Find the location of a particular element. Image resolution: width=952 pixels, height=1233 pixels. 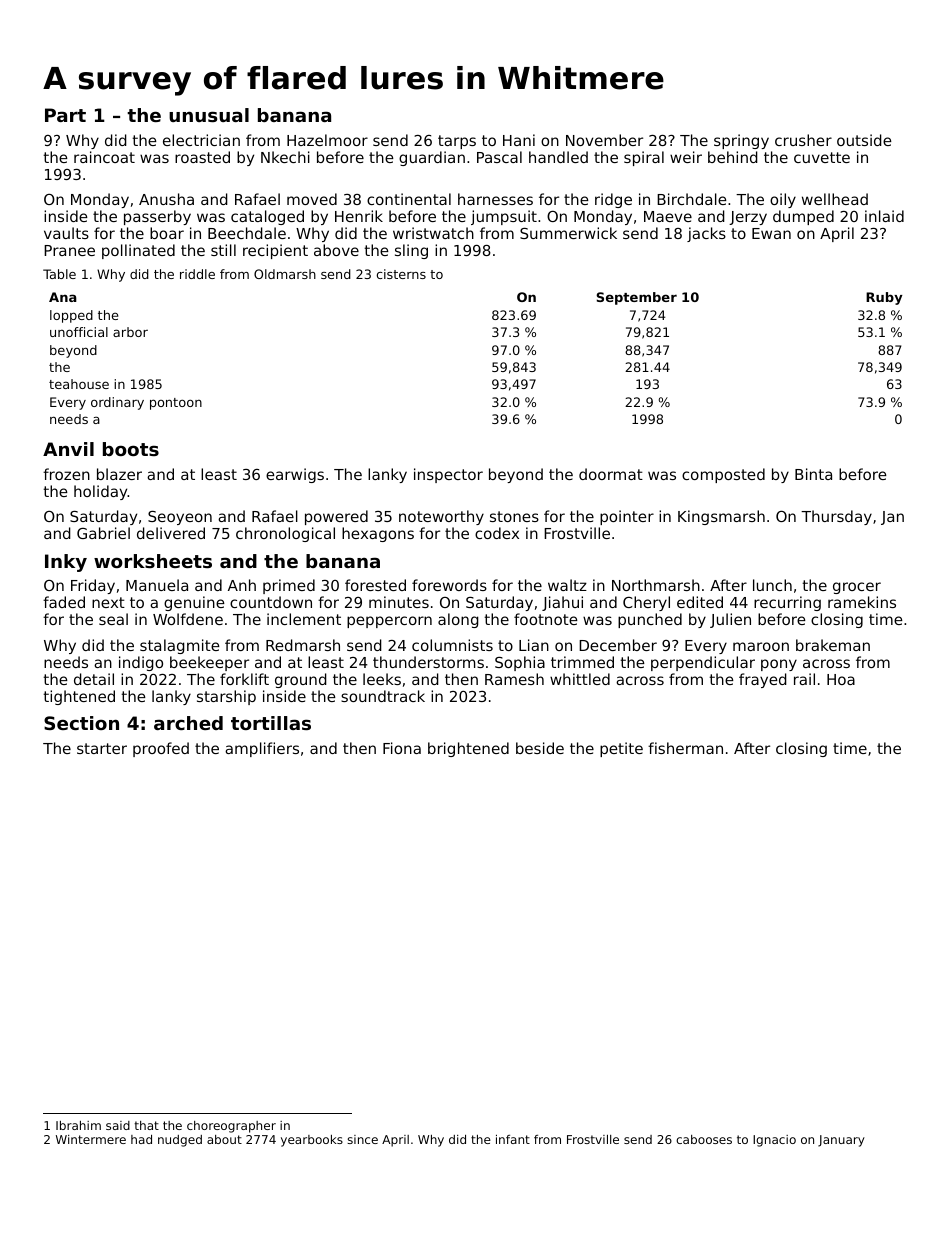

beside is located at coordinates (540, 748).
